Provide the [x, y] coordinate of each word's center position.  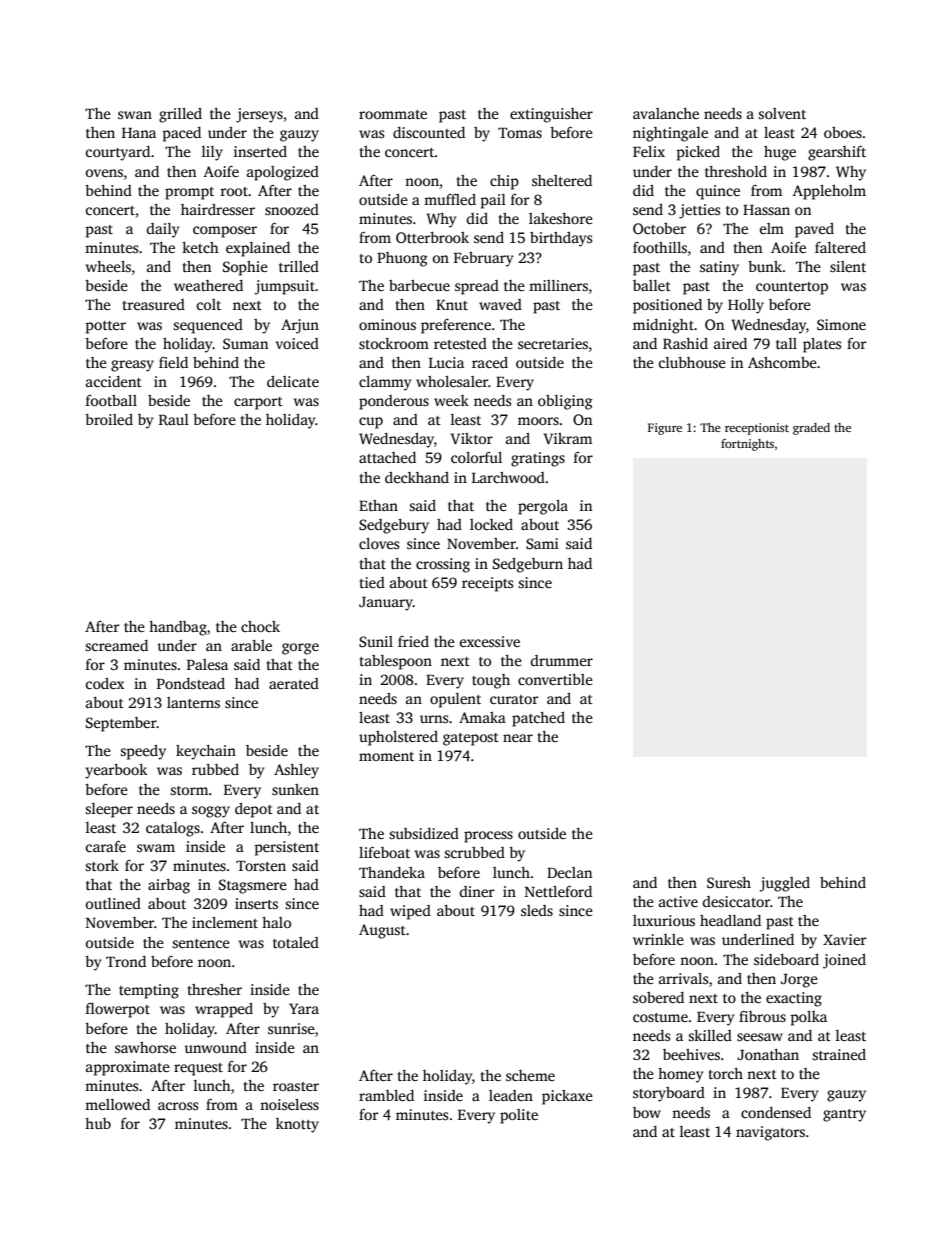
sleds [537, 910]
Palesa [207, 664]
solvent [782, 113]
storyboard [669, 1094]
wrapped [224, 1010]
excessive [490, 641]
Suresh [729, 882]
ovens [104, 173]
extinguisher [551, 115]
